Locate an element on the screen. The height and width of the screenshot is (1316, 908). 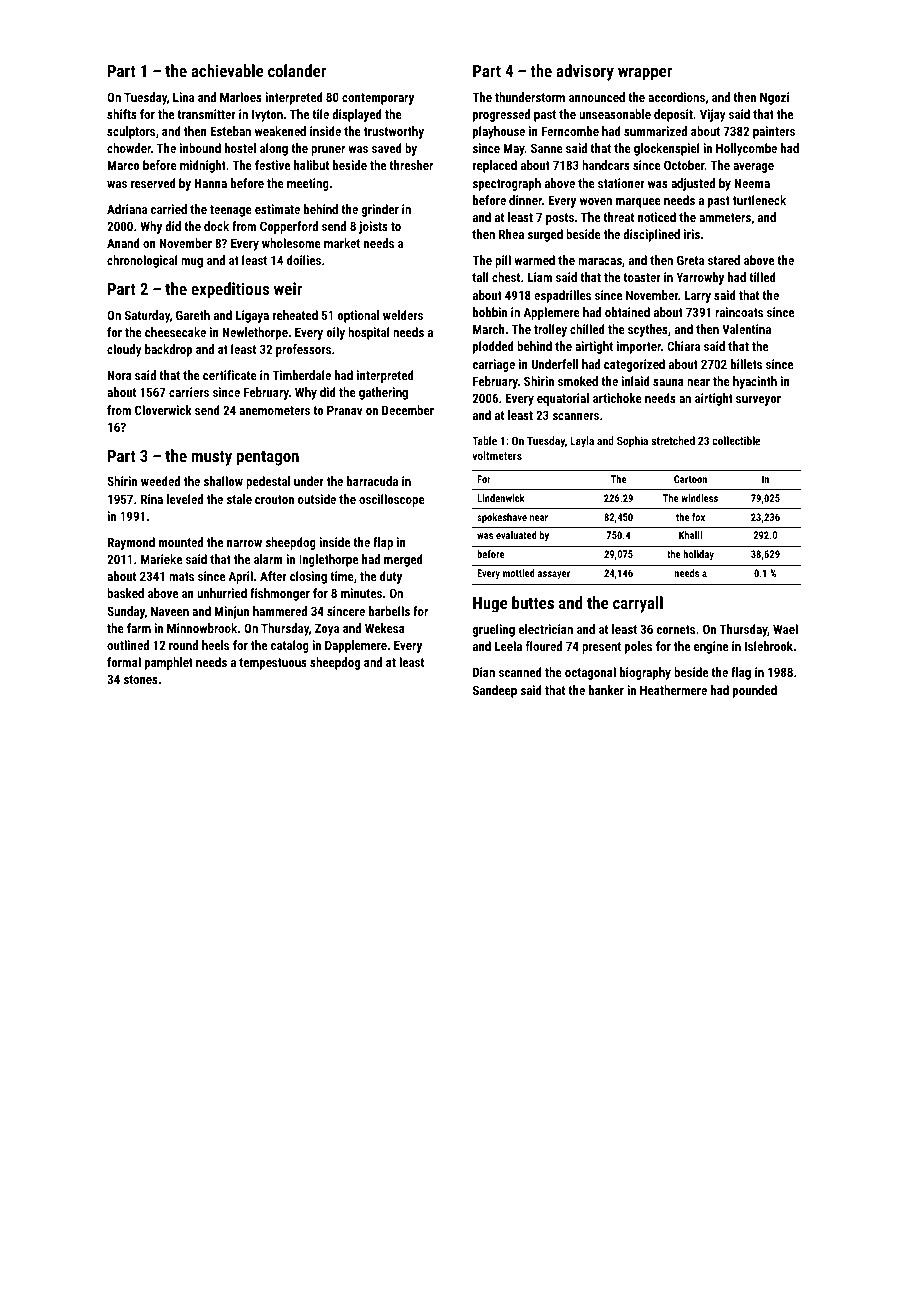
stationer is located at coordinates (621, 183).
